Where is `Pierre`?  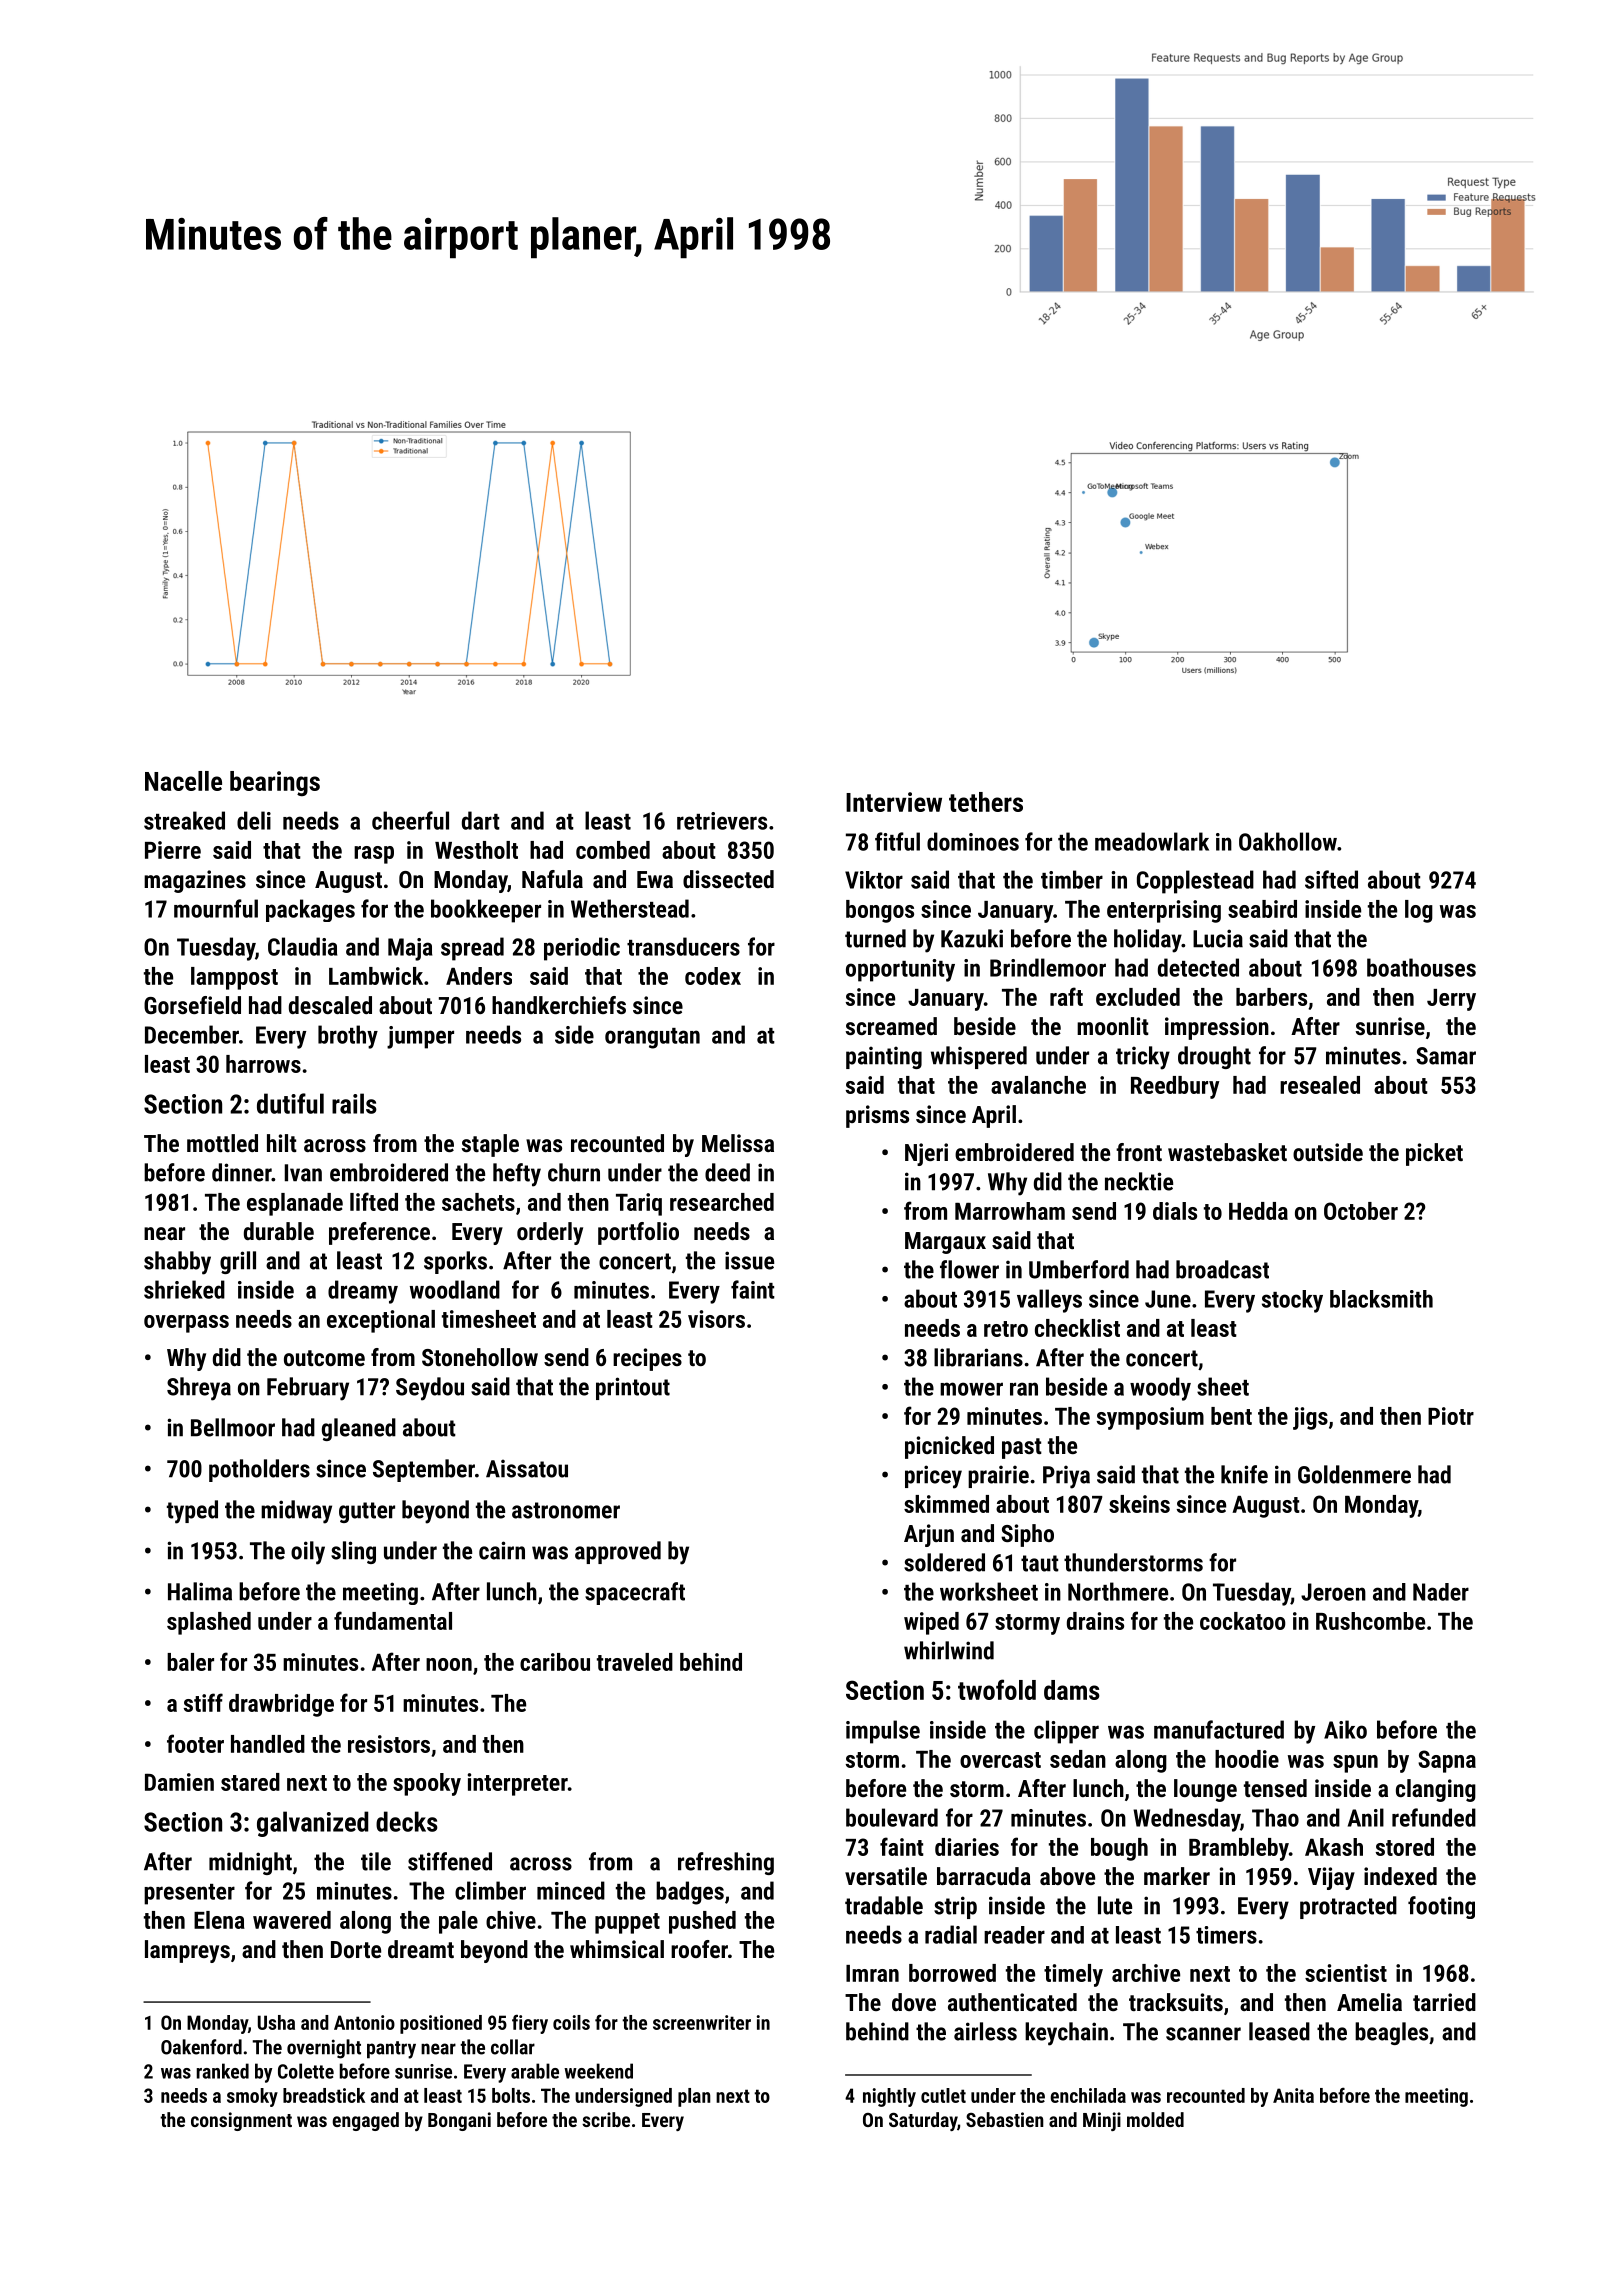
Pierre is located at coordinates (173, 850).
